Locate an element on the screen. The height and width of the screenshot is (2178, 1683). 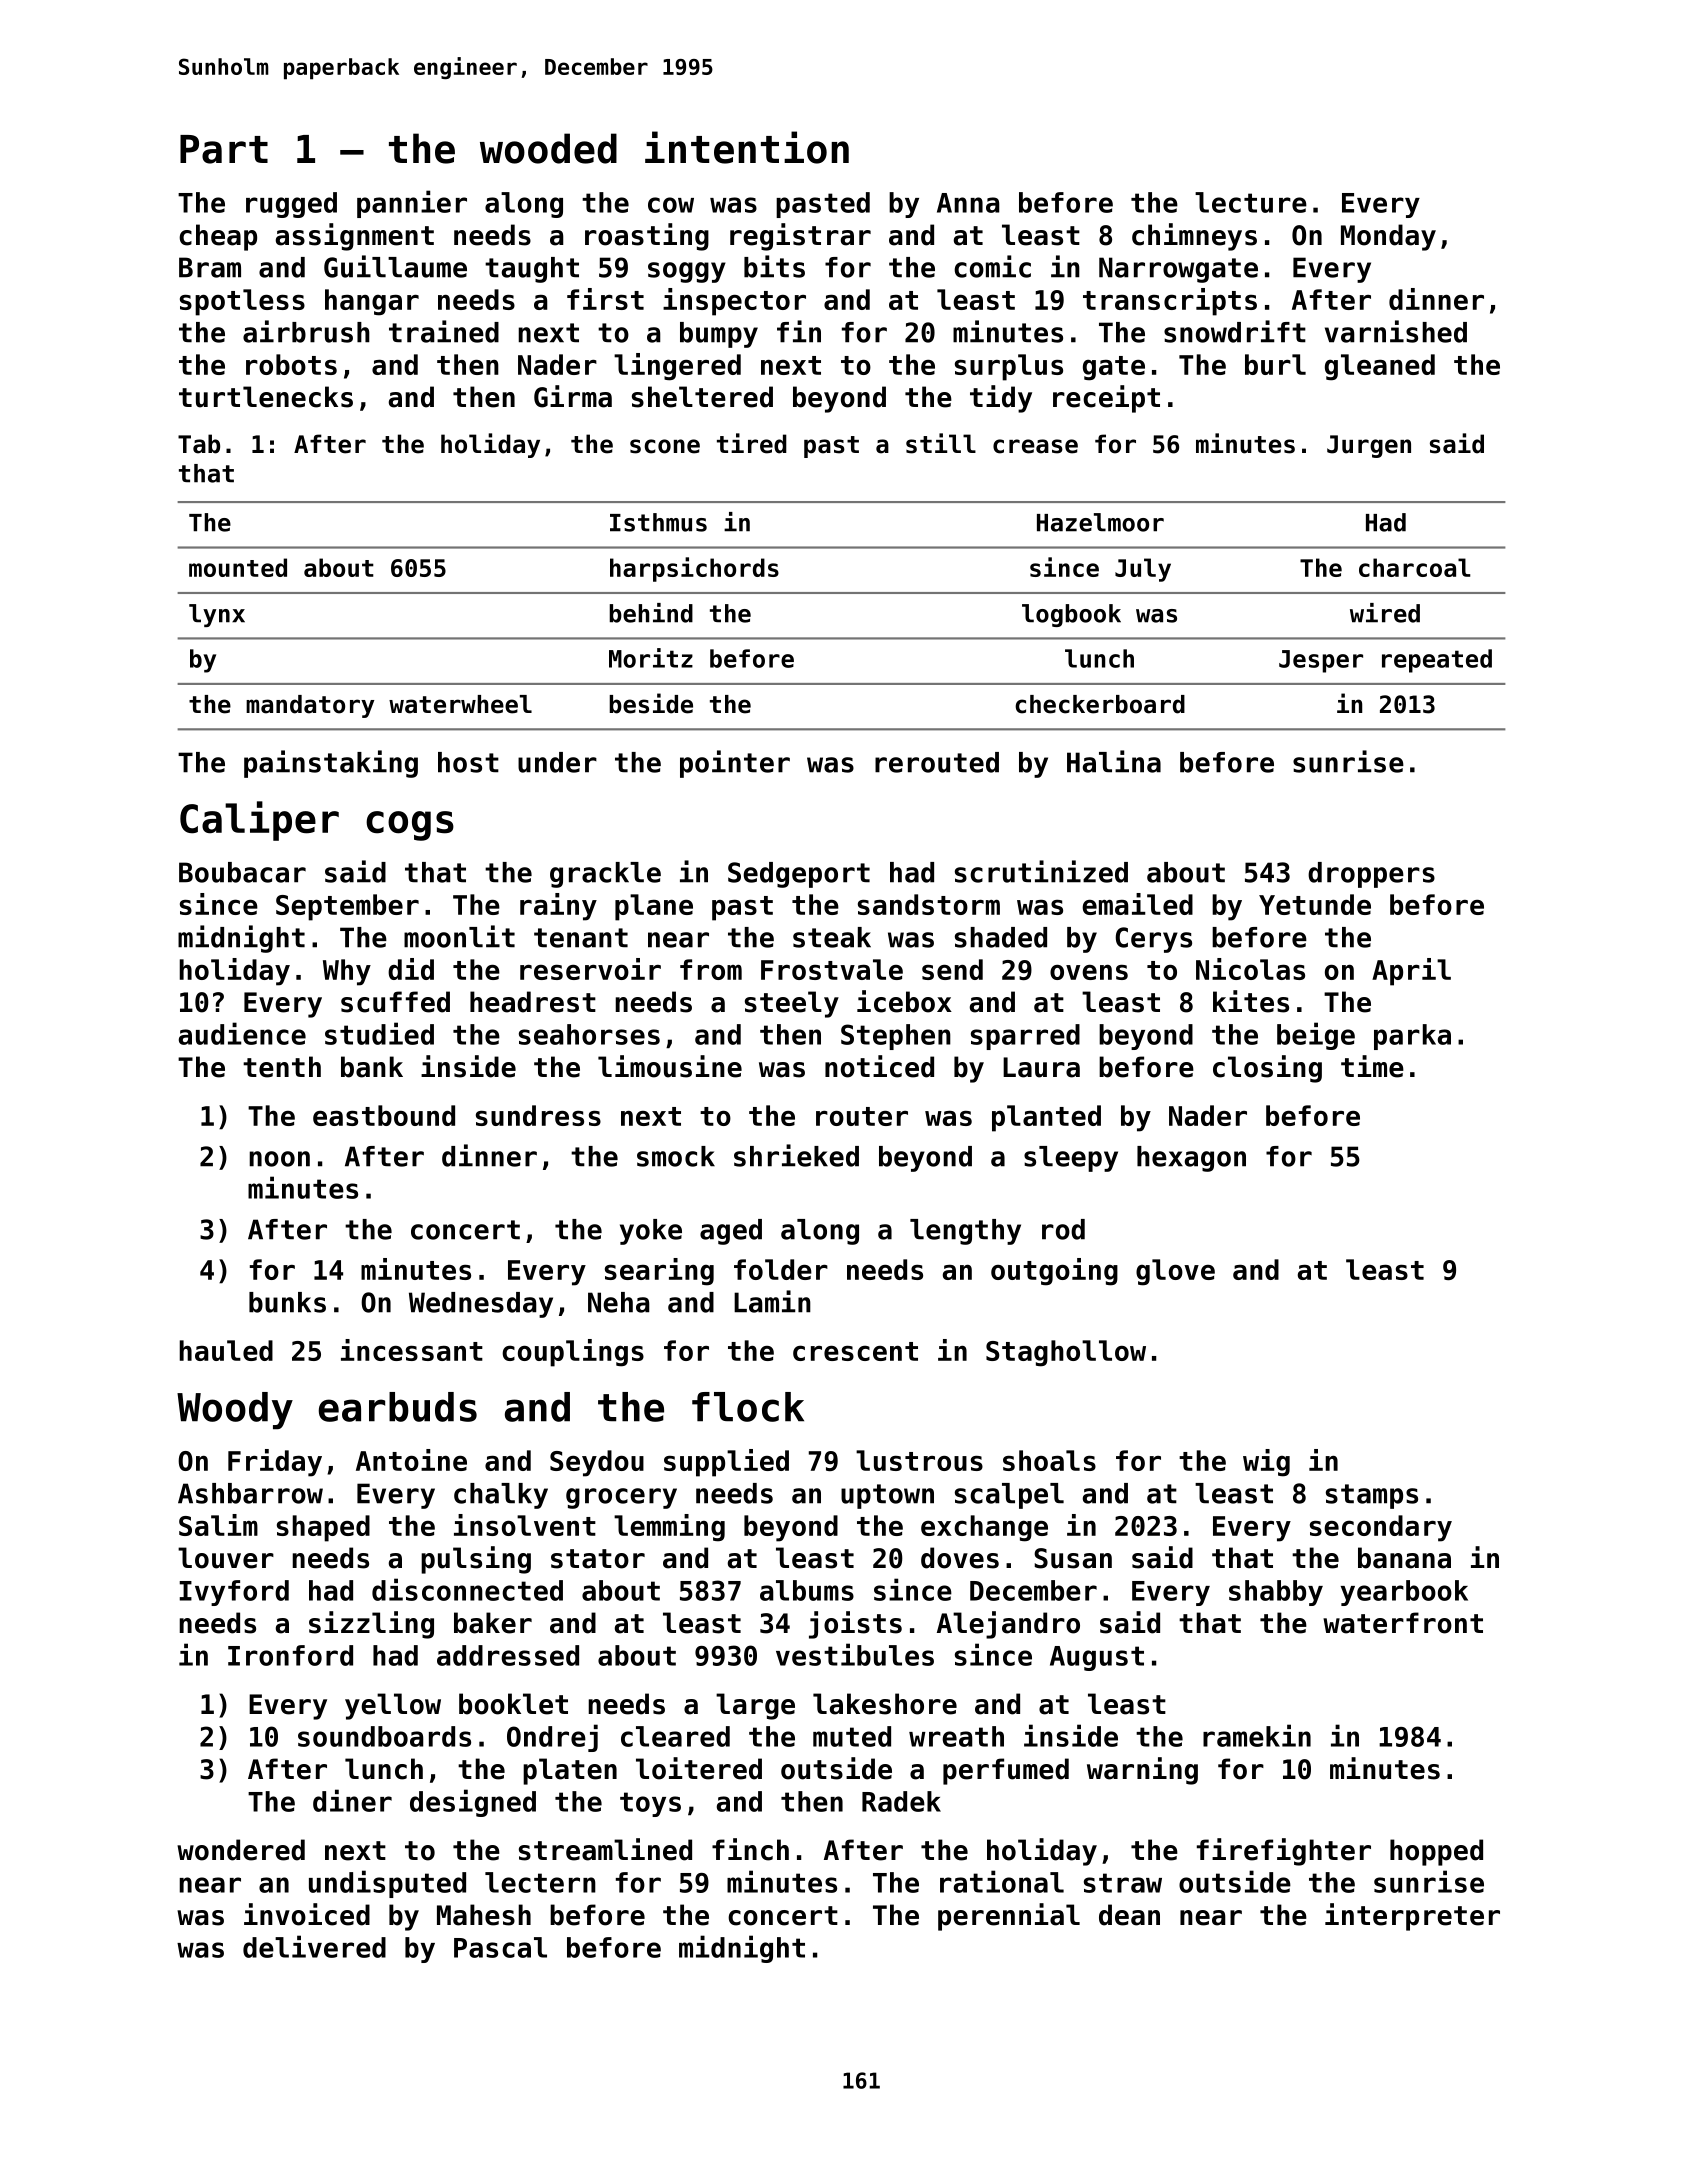
painstaking is located at coordinates (331, 764).
